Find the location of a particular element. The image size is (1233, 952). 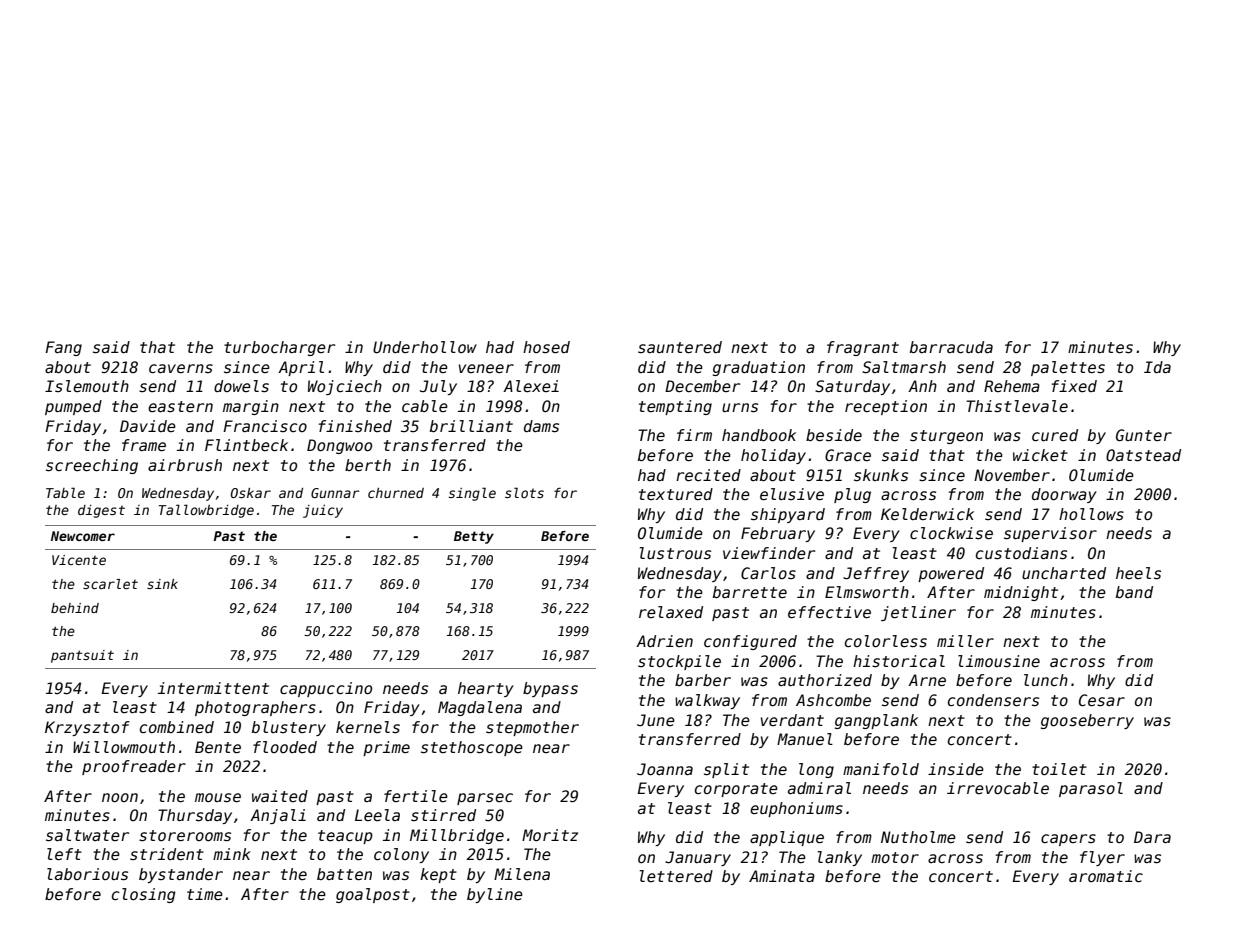

time is located at coordinates (205, 894).
